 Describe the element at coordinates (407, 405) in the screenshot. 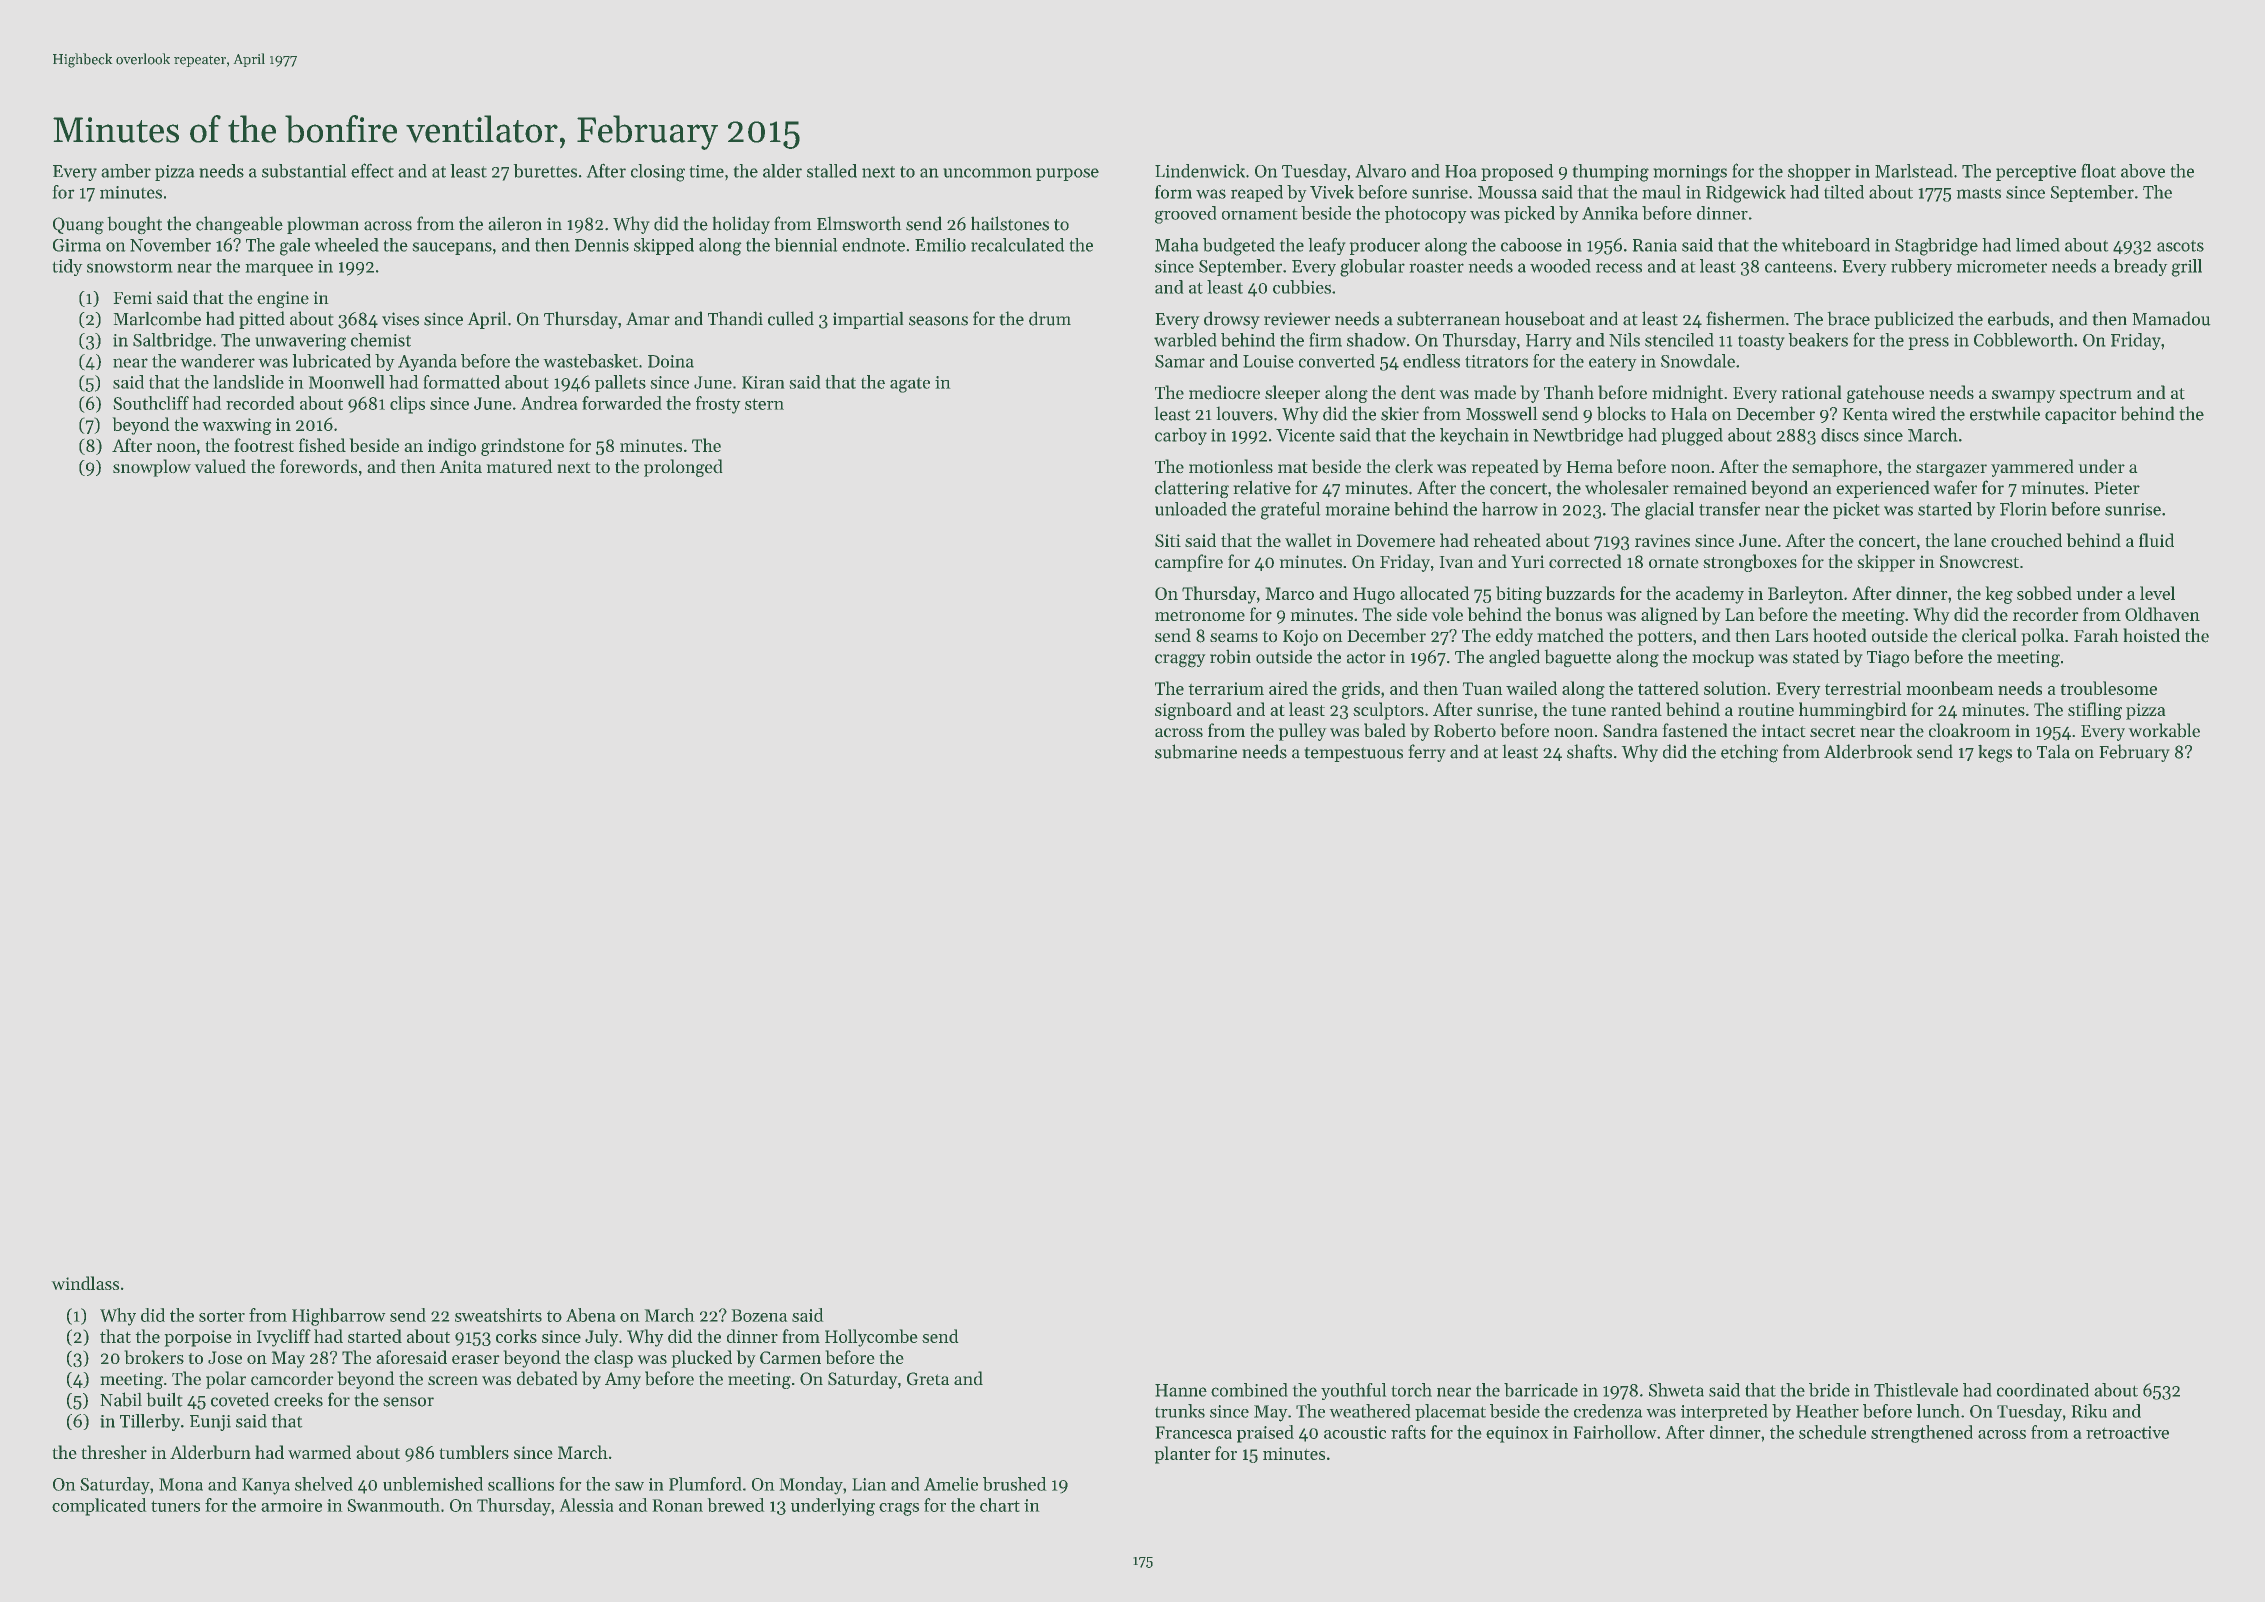

I see `clips` at that location.
